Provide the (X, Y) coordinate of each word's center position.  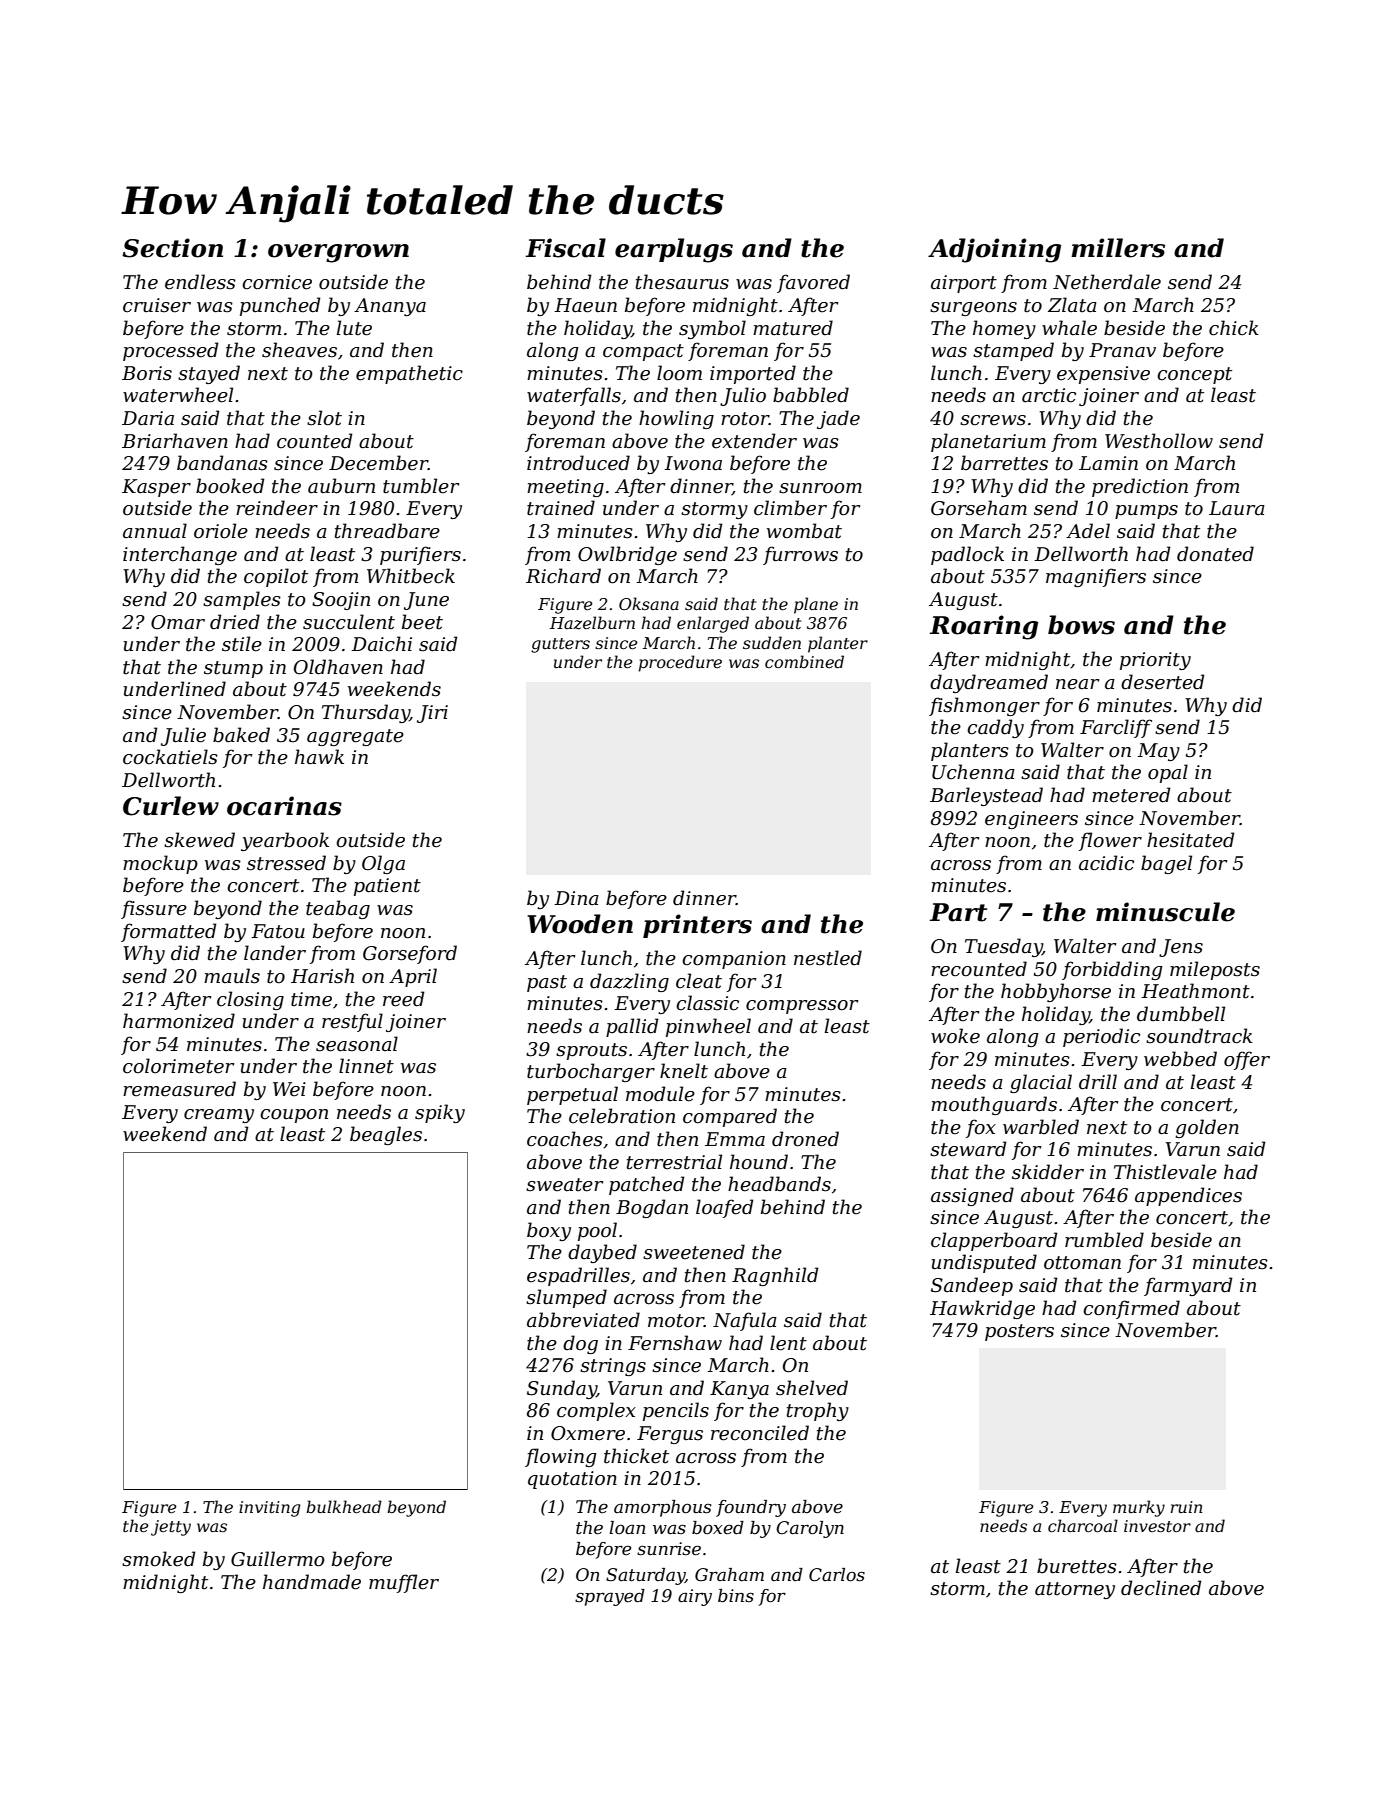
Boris (147, 373)
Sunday (562, 1389)
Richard (563, 576)
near (1077, 684)
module (660, 1094)
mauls (232, 976)
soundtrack (1199, 1036)
